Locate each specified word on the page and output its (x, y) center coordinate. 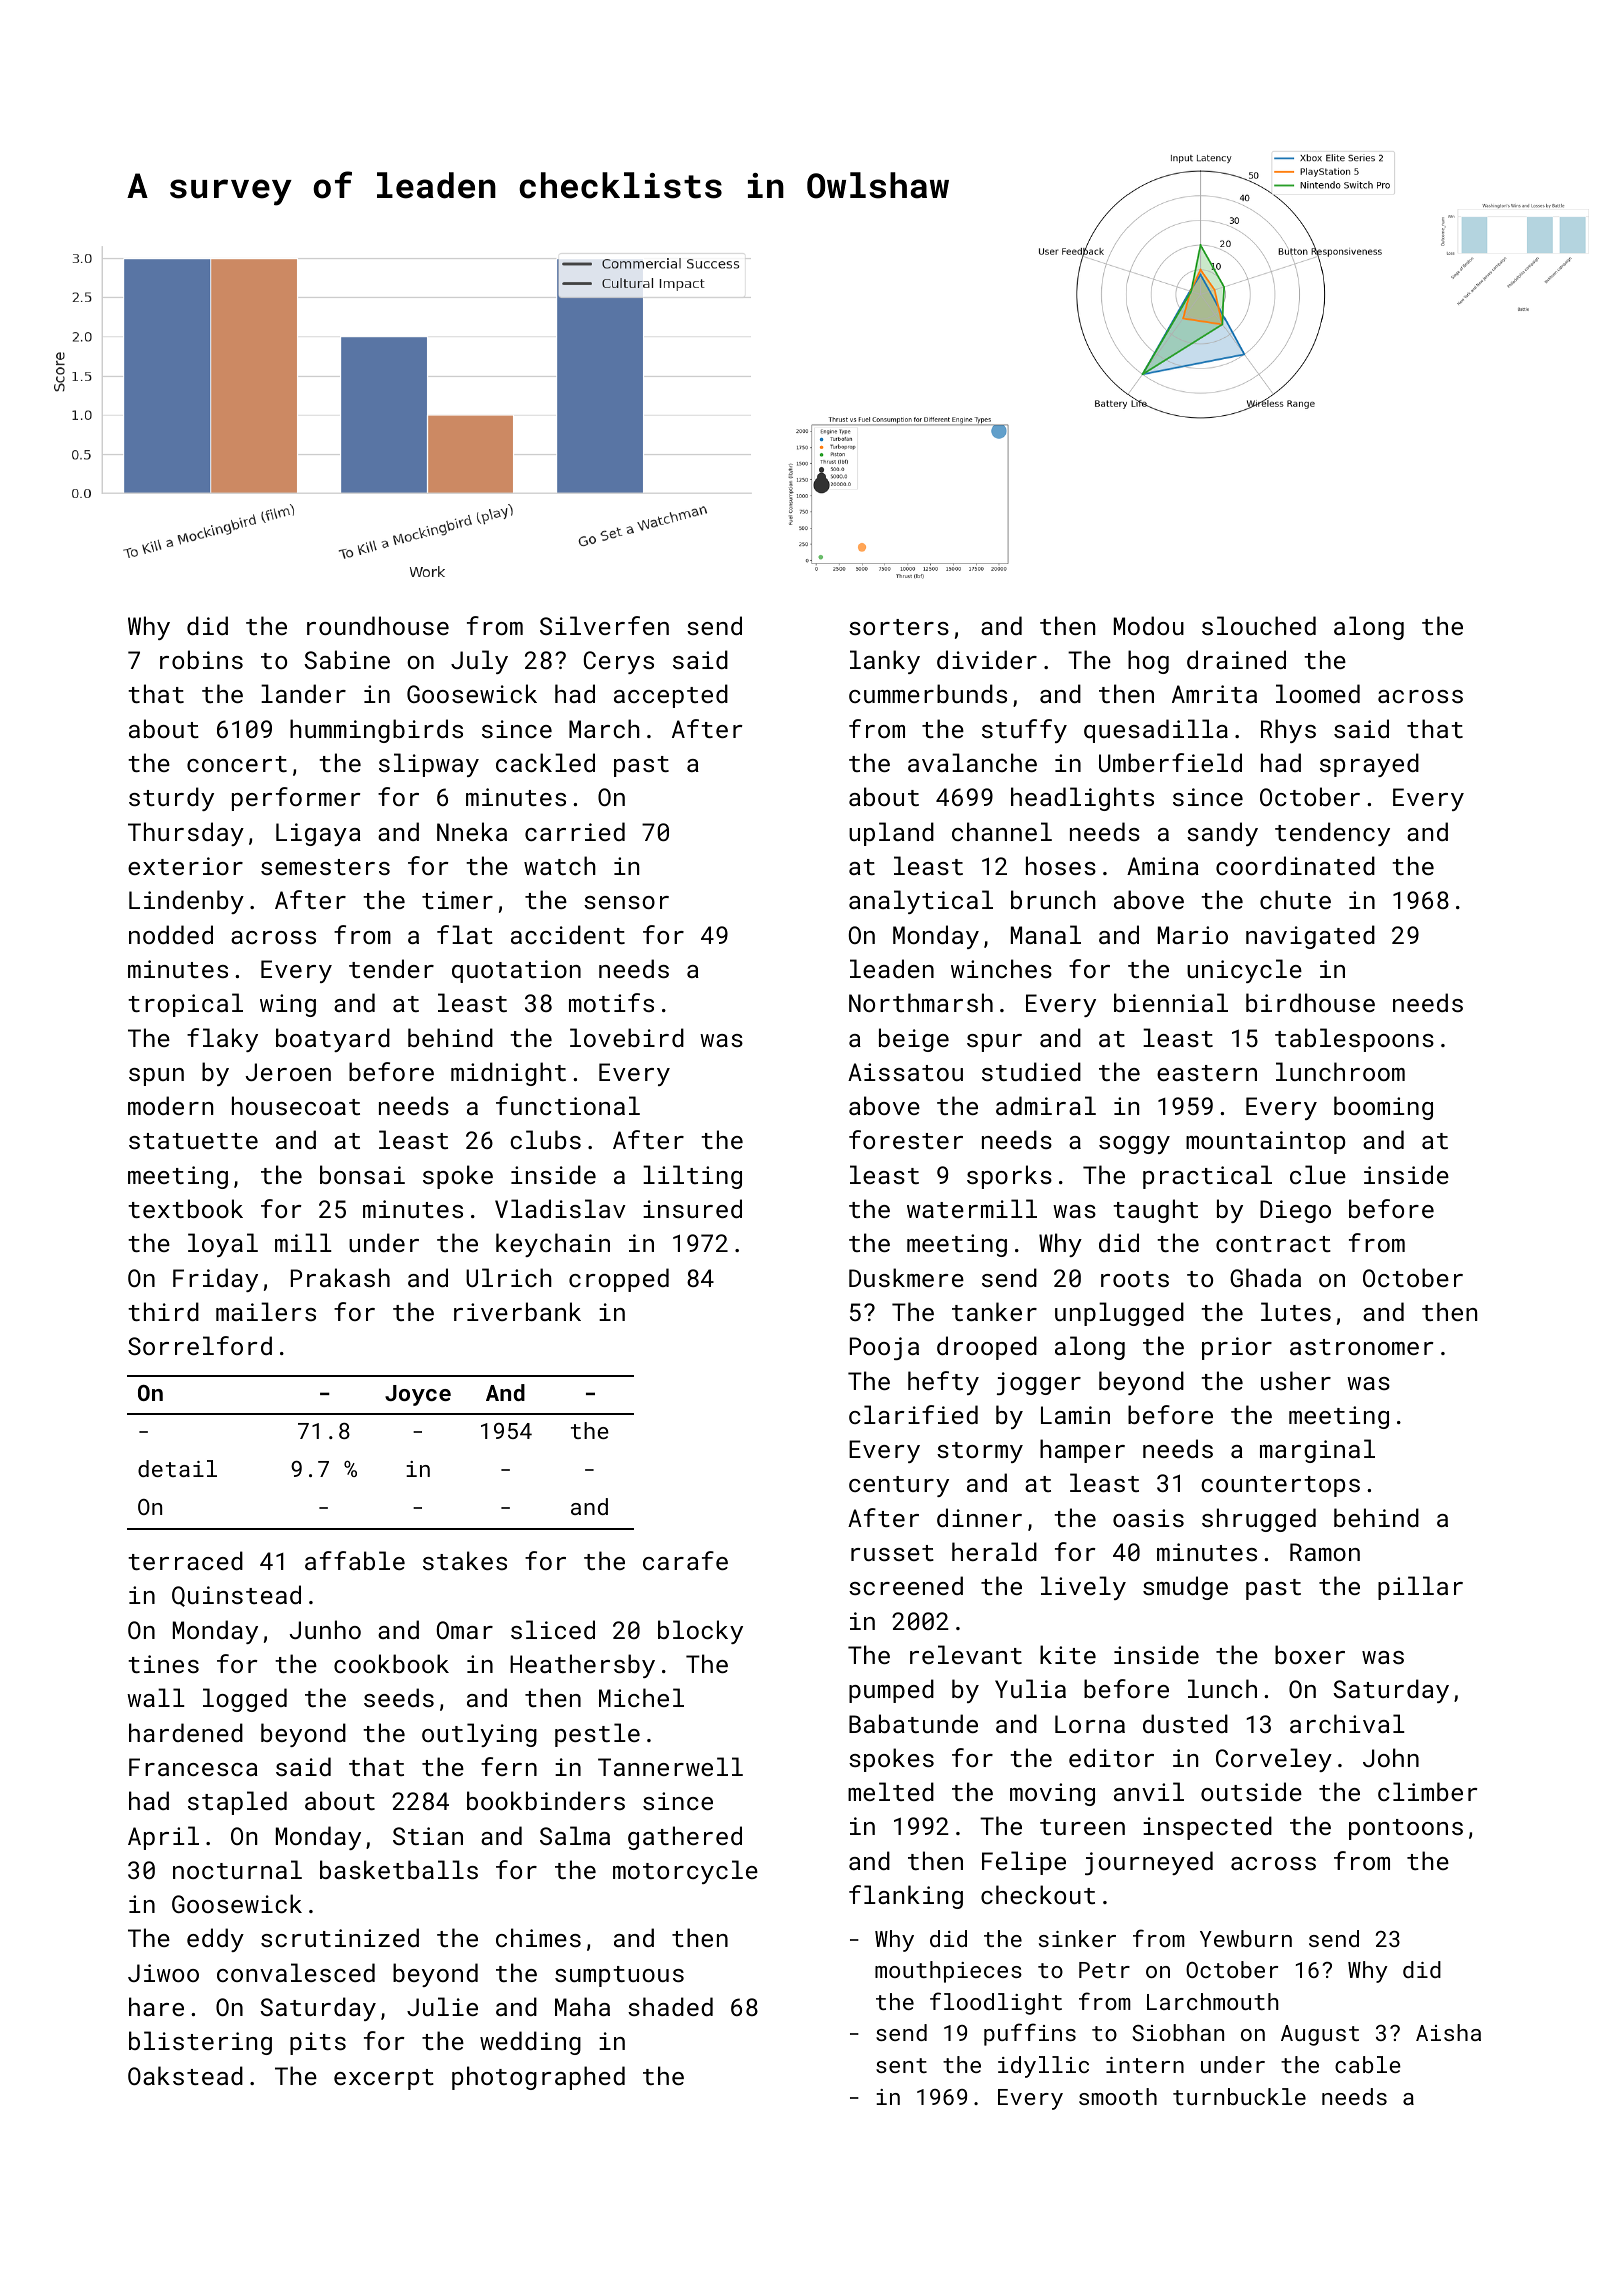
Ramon (1325, 1552)
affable (355, 1560)
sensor (626, 902)
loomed (1318, 693)
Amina (1163, 866)
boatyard (333, 1040)
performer (296, 799)
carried (575, 831)
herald (994, 1551)
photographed (538, 2078)
